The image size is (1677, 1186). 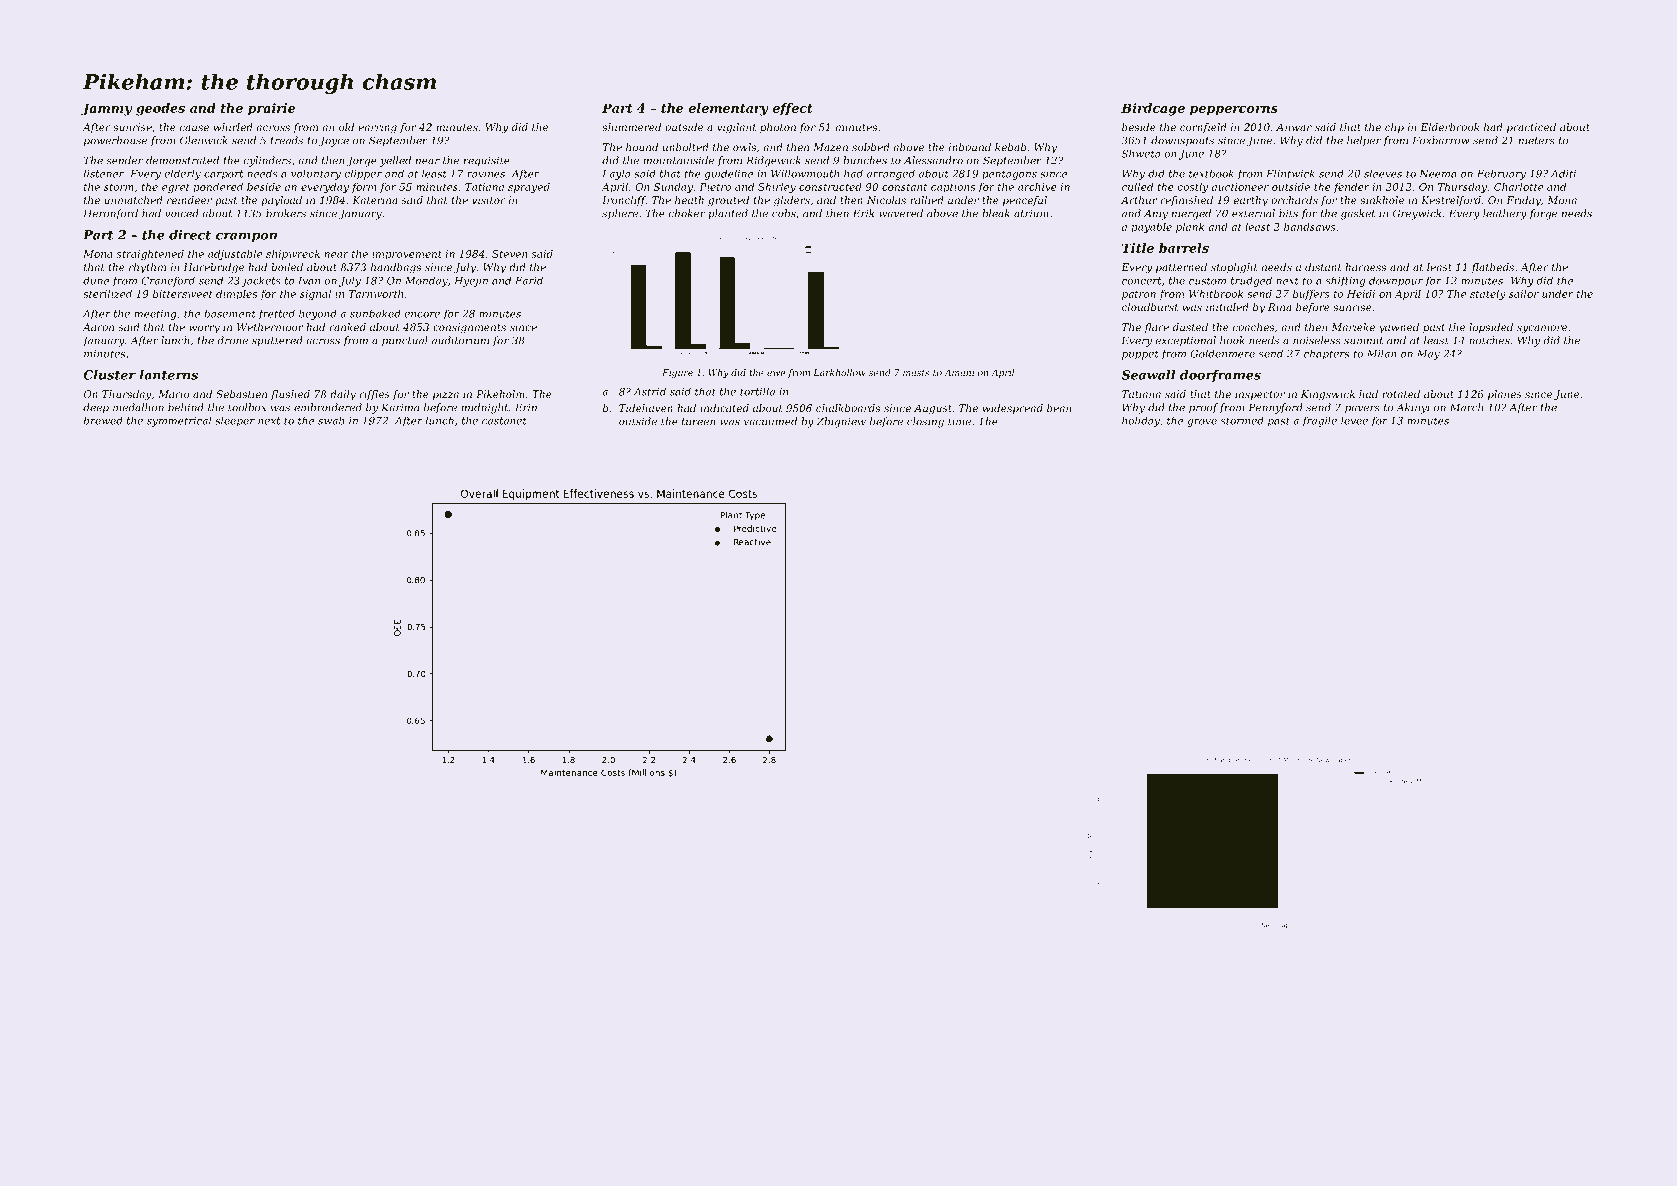 I want to click on flare, so click(x=1156, y=328).
